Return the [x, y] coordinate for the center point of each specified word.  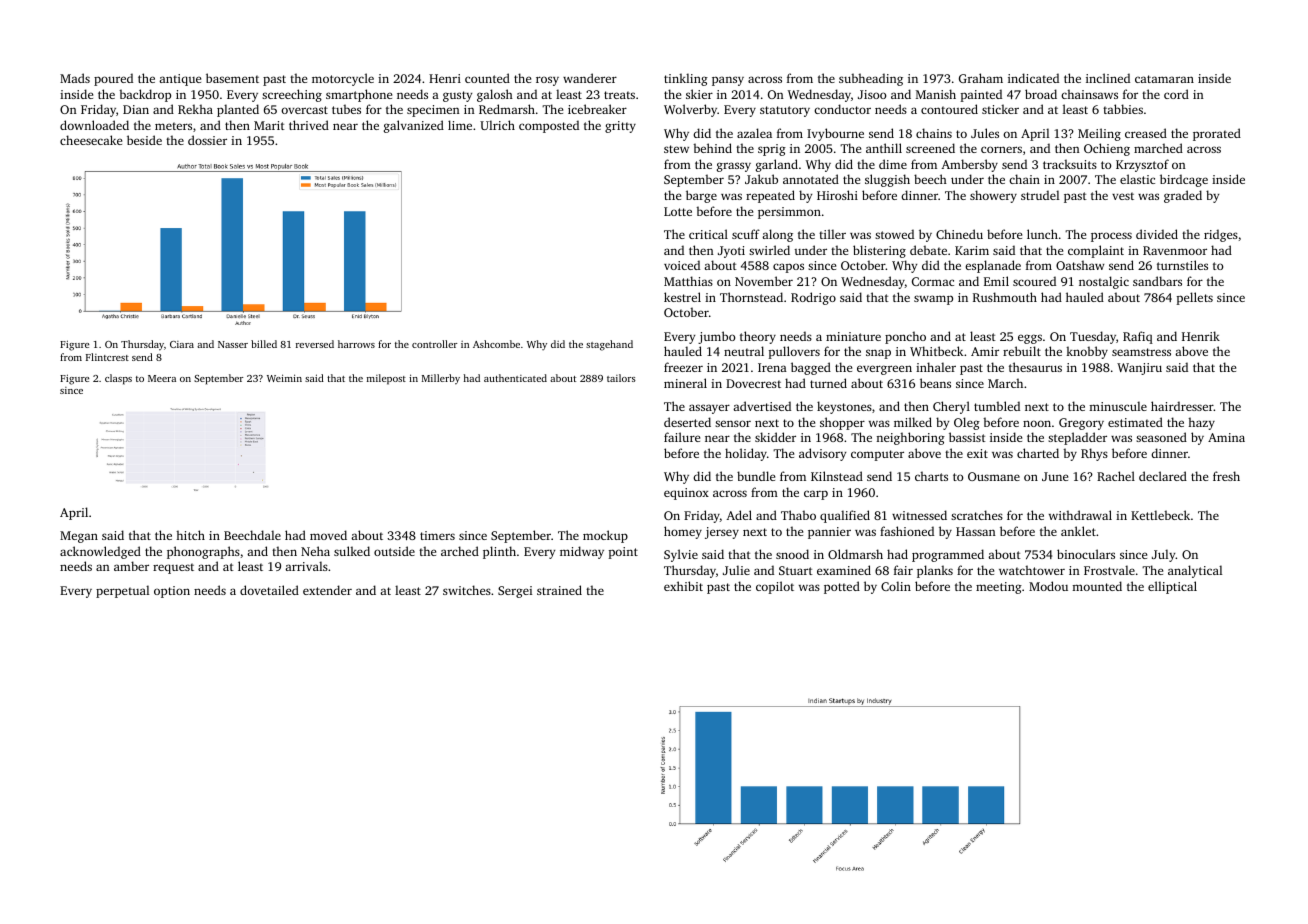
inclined [1108, 78]
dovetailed [269, 590]
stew [676, 149]
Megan [79, 537]
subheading [871, 79]
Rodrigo [813, 298]
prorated [1217, 134]
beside [144, 140]
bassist [967, 437]
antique [180, 80]
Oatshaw [1080, 265]
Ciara [182, 344]
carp [816, 495]
